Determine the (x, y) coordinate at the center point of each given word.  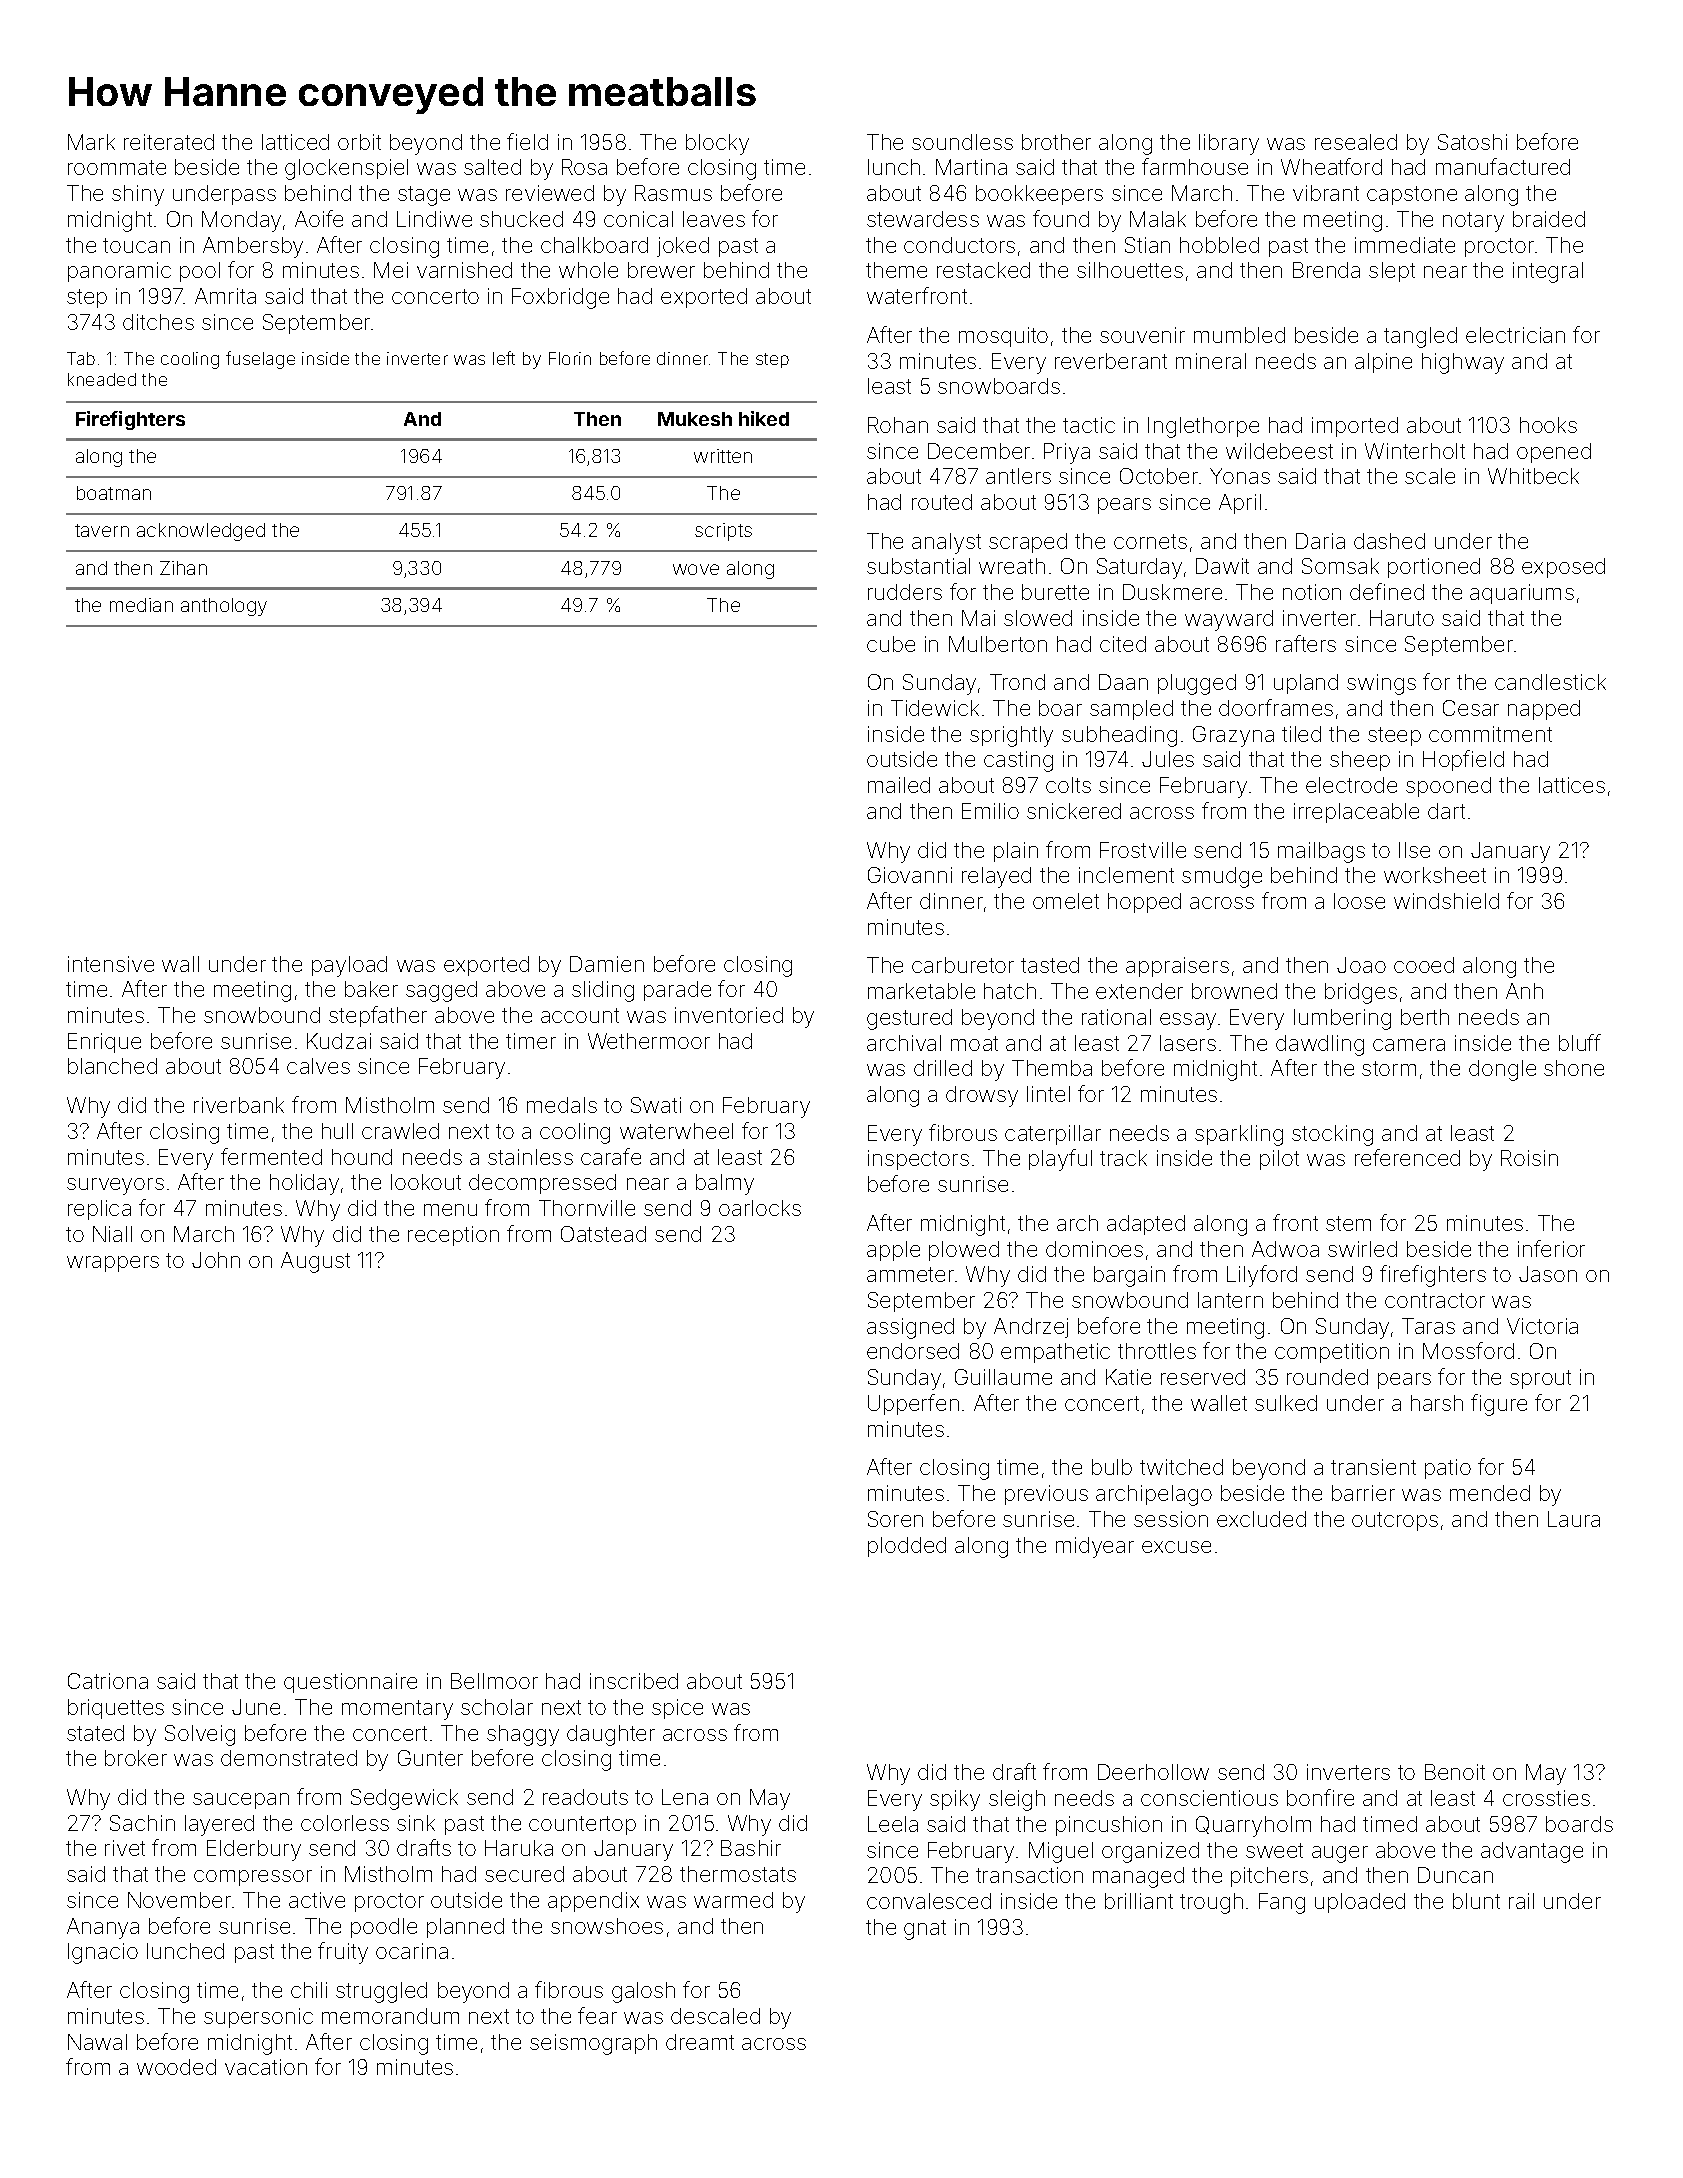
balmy (725, 1184)
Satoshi (1472, 142)
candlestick (1550, 682)
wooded (176, 2067)
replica (99, 1210)
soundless (962, 142)
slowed (1038, 618)
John (216, 1260)
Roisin (1529, 1158)
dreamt (700, 2042)
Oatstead (603, 1234)
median (141, 605)
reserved (1203, 1377)
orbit (359, 142)
